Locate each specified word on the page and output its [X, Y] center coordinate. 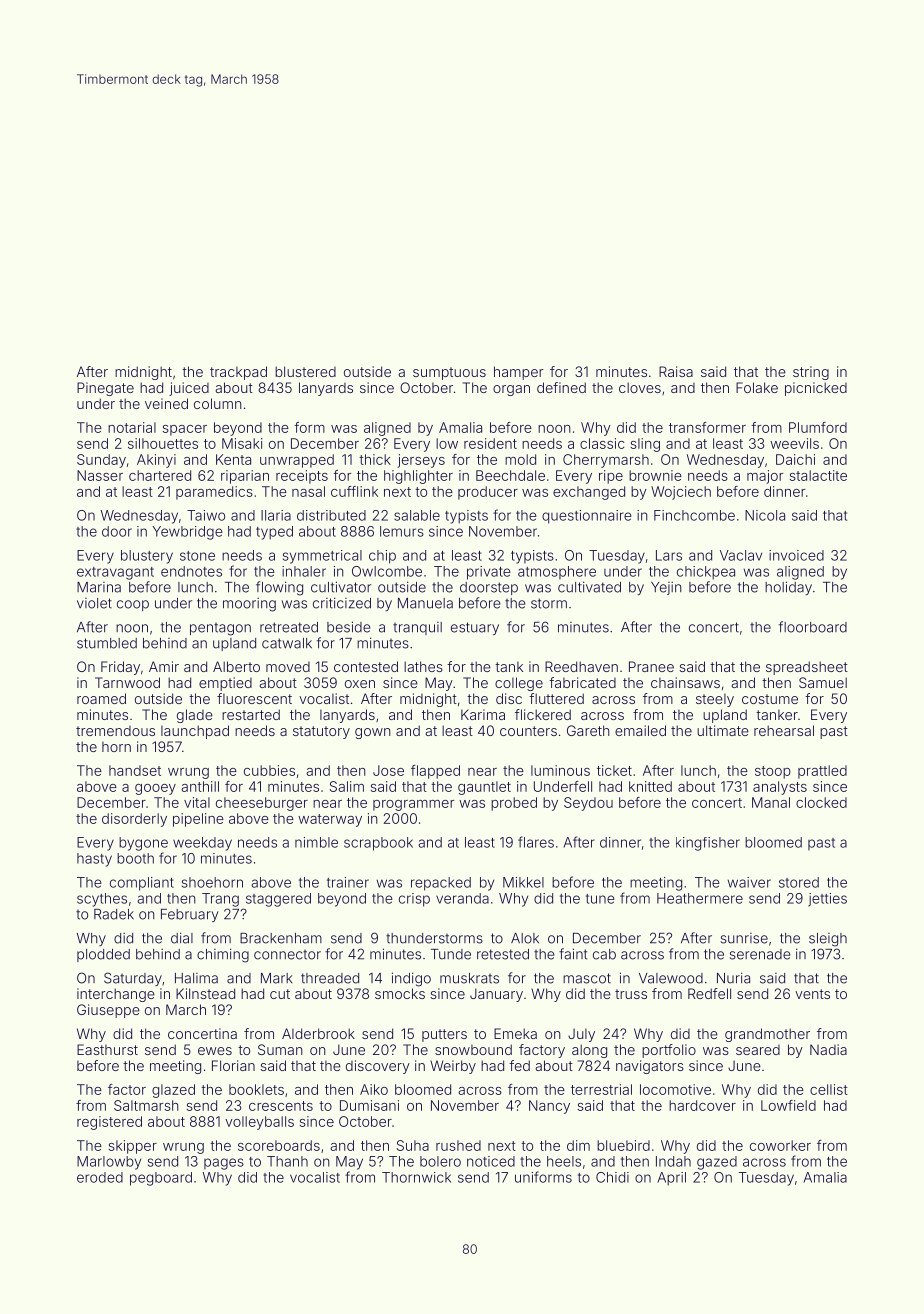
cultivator [341, 587]
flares [536, 842]
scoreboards [279, 1145]
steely [715, 700]
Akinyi [156, 461]
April [671, 1179]
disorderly [134, 820]
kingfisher [708, 844]
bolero [440, 1161]
